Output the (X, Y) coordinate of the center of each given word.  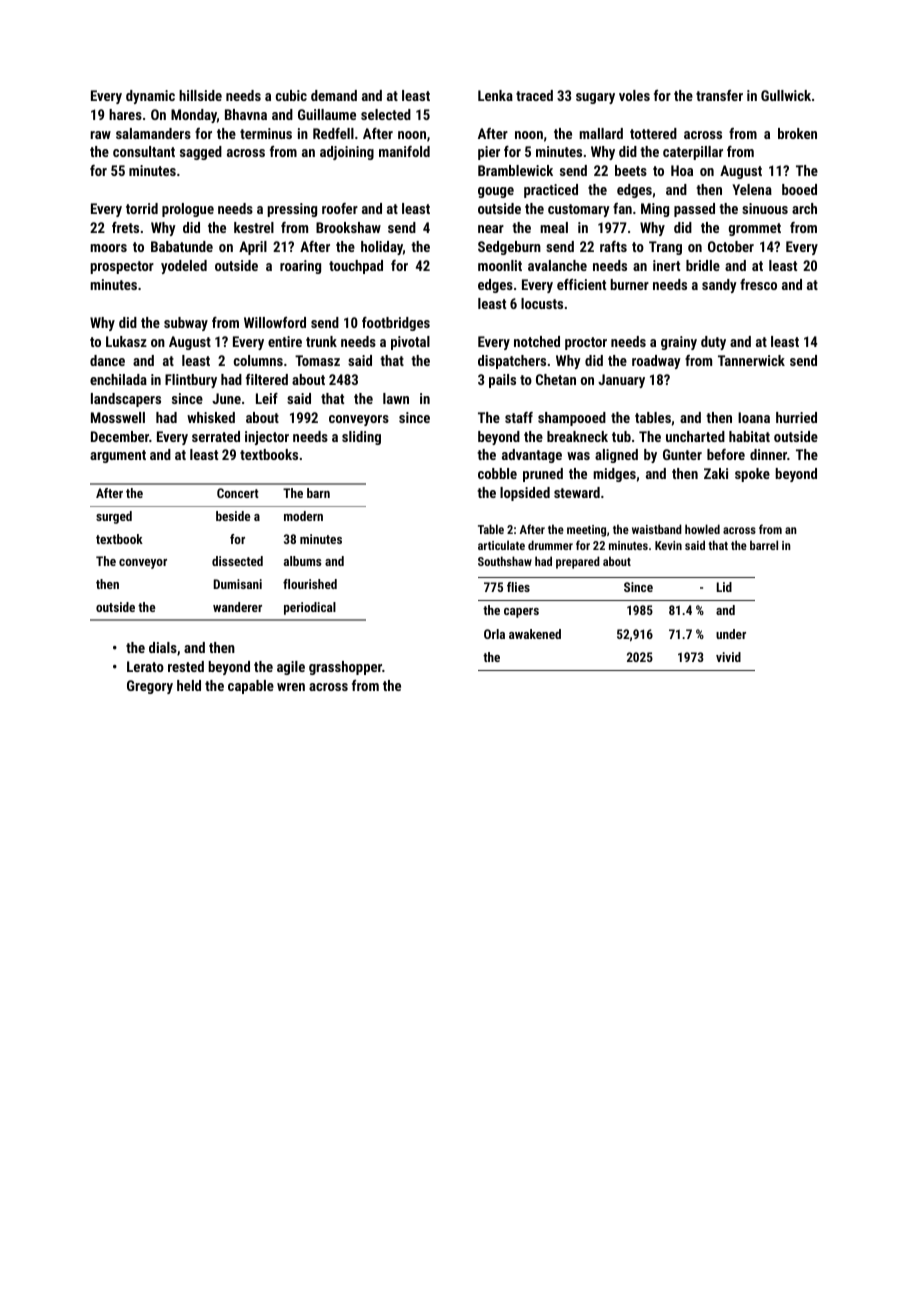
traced (534, 95)
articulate (501, 545)
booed (799, 189)
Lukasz (126, 341)
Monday (194, 116)
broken (797, 133)
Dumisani (238, 584)
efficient (581, 284)
